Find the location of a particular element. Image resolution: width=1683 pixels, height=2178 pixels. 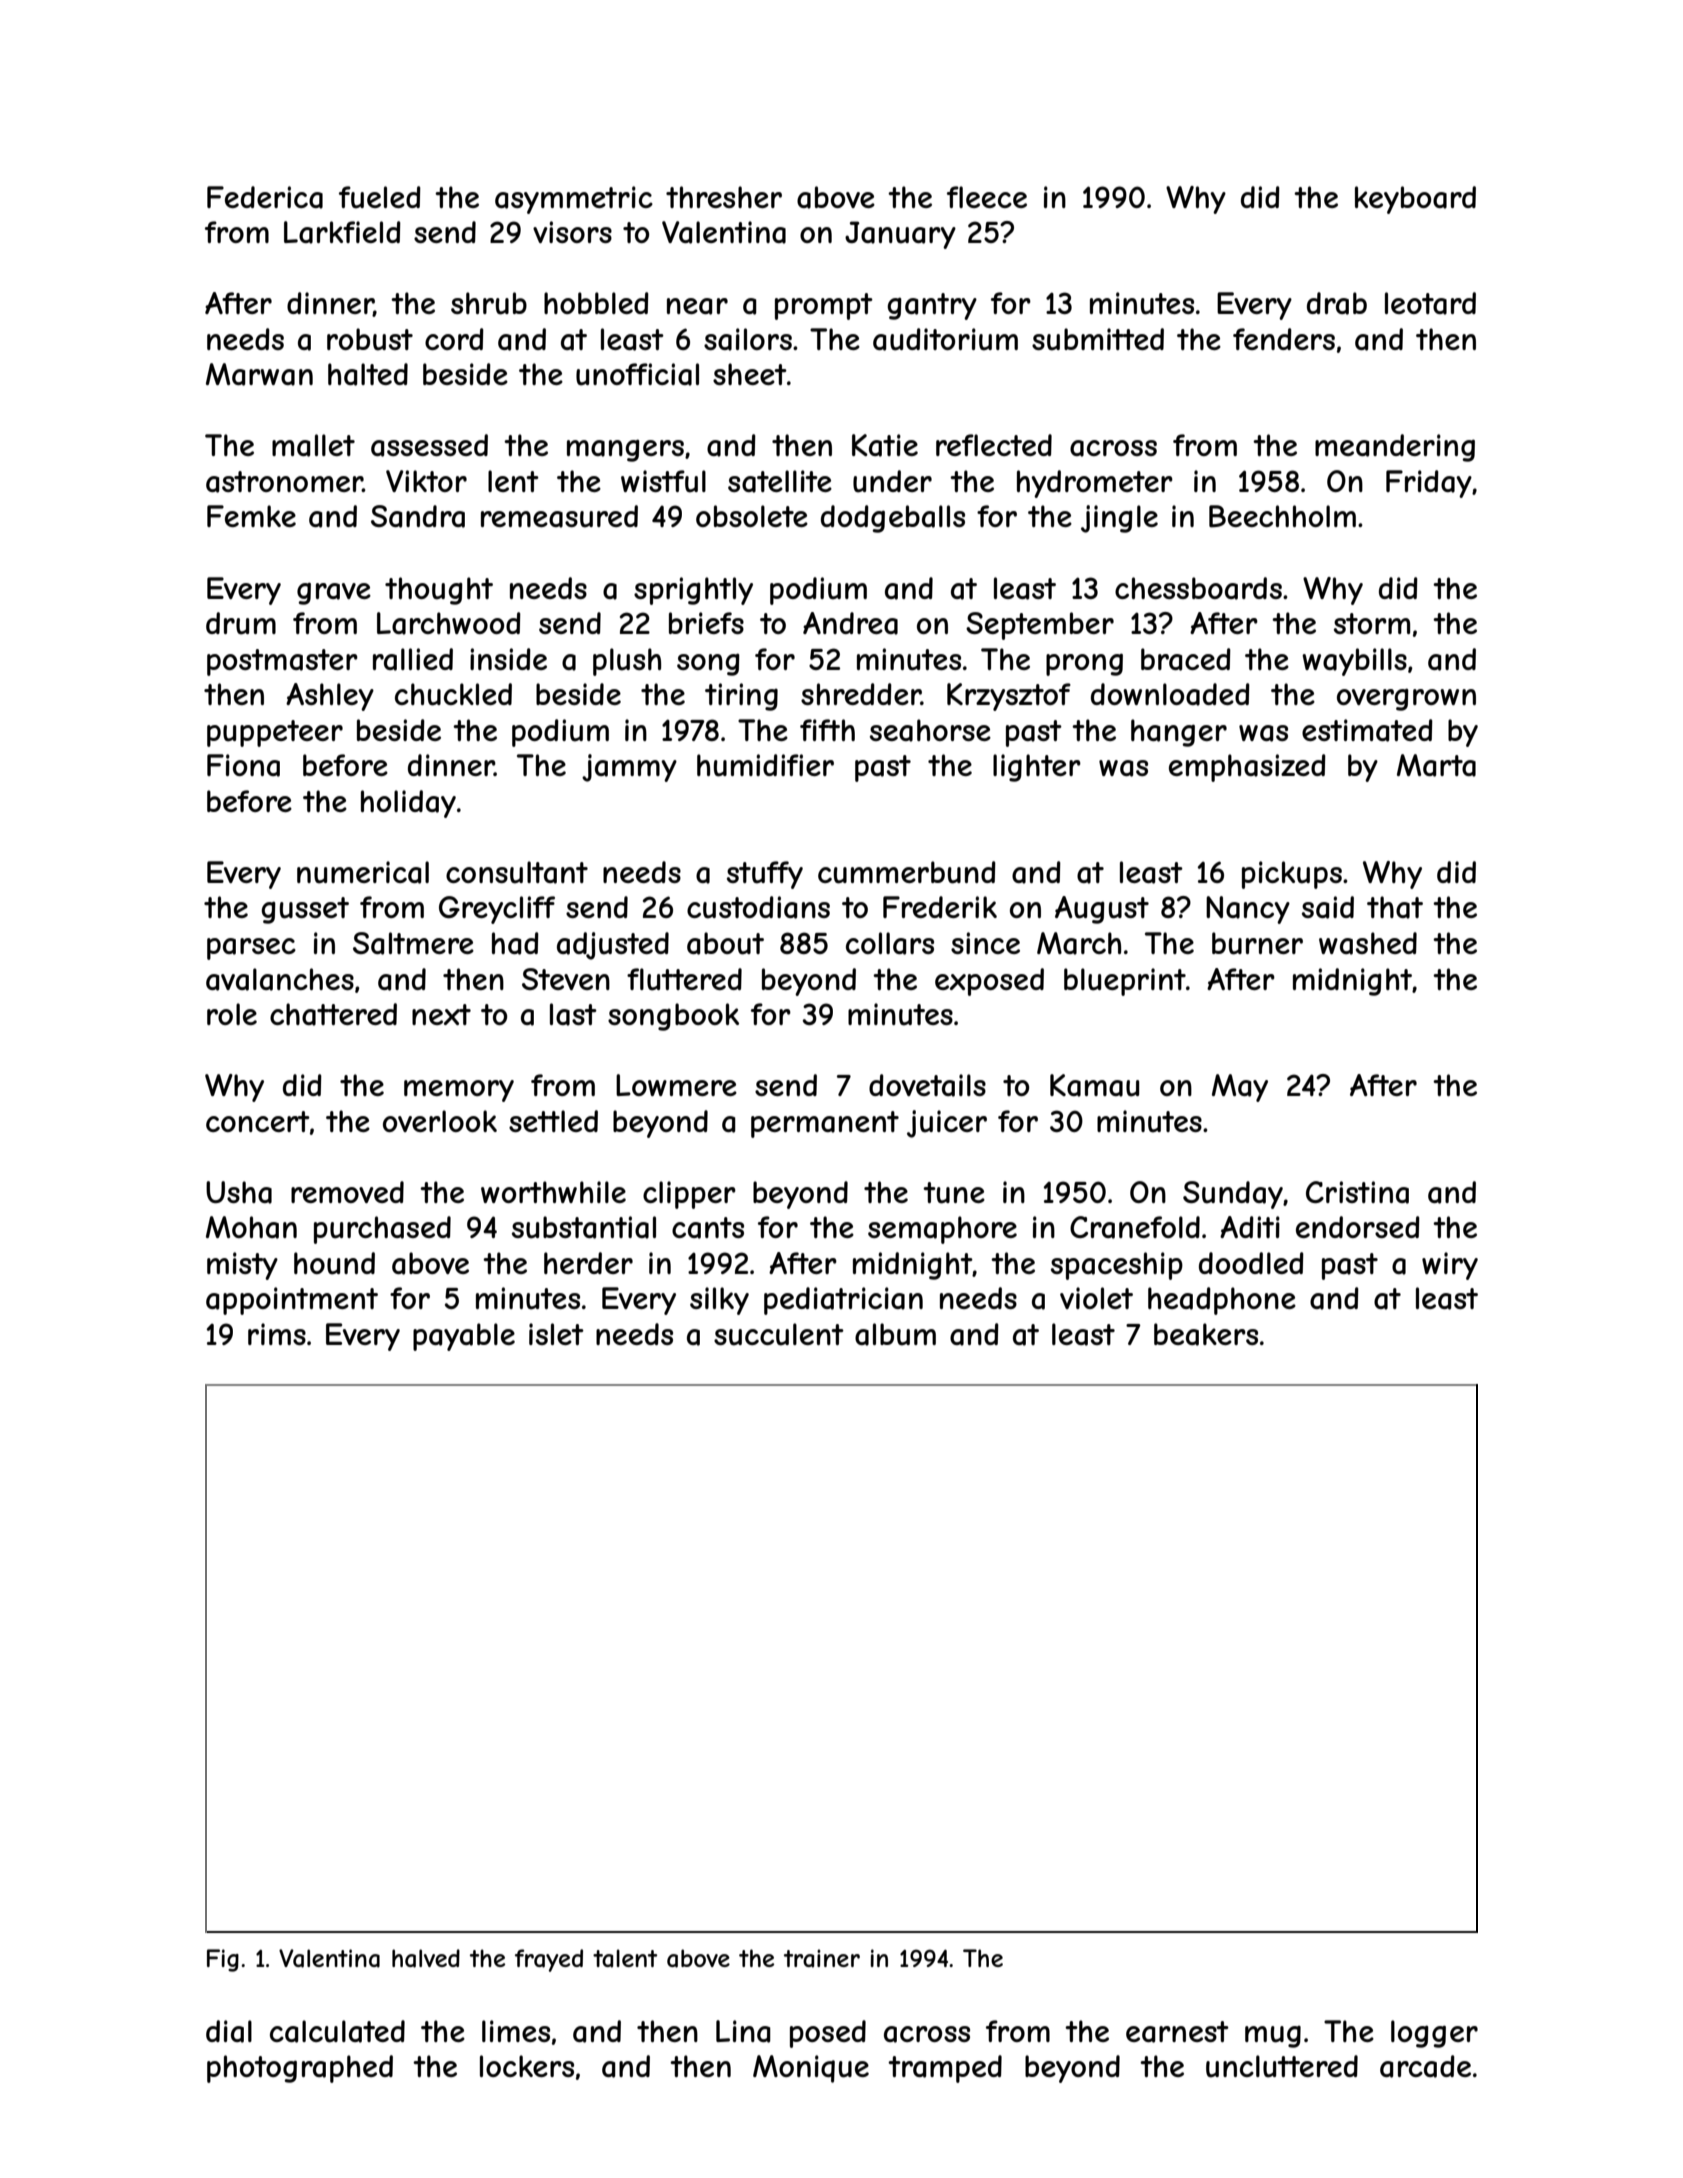

keyboard is located at coordinates (1415, 200).
